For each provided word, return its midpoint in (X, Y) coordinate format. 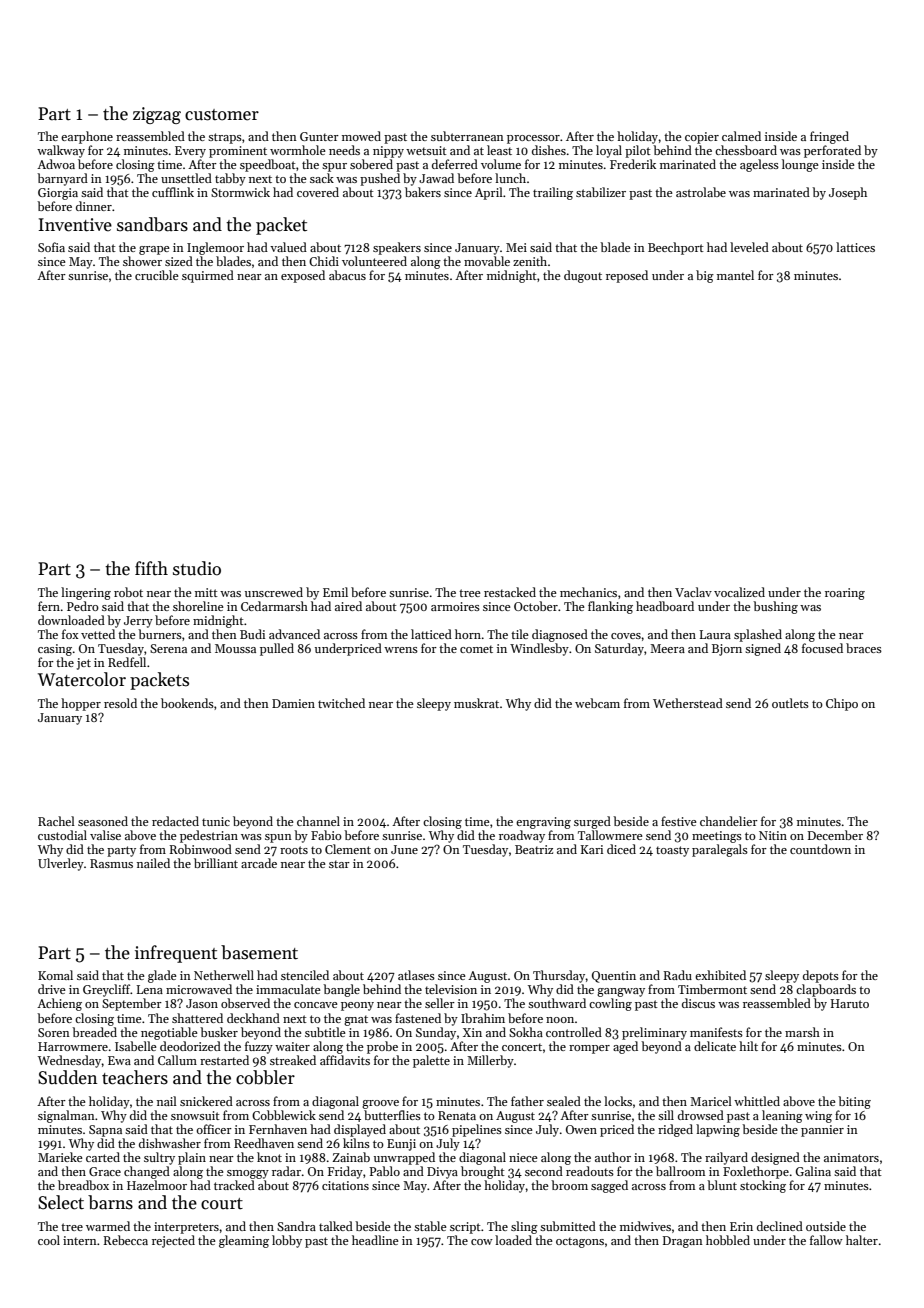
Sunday (436, 1033)
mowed (361, 136)
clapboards (826, 990)
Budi (252, 634)
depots (821, 976)
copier (702, 138)
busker (219, 1032)
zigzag (157, 115)
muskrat (476, 703)
